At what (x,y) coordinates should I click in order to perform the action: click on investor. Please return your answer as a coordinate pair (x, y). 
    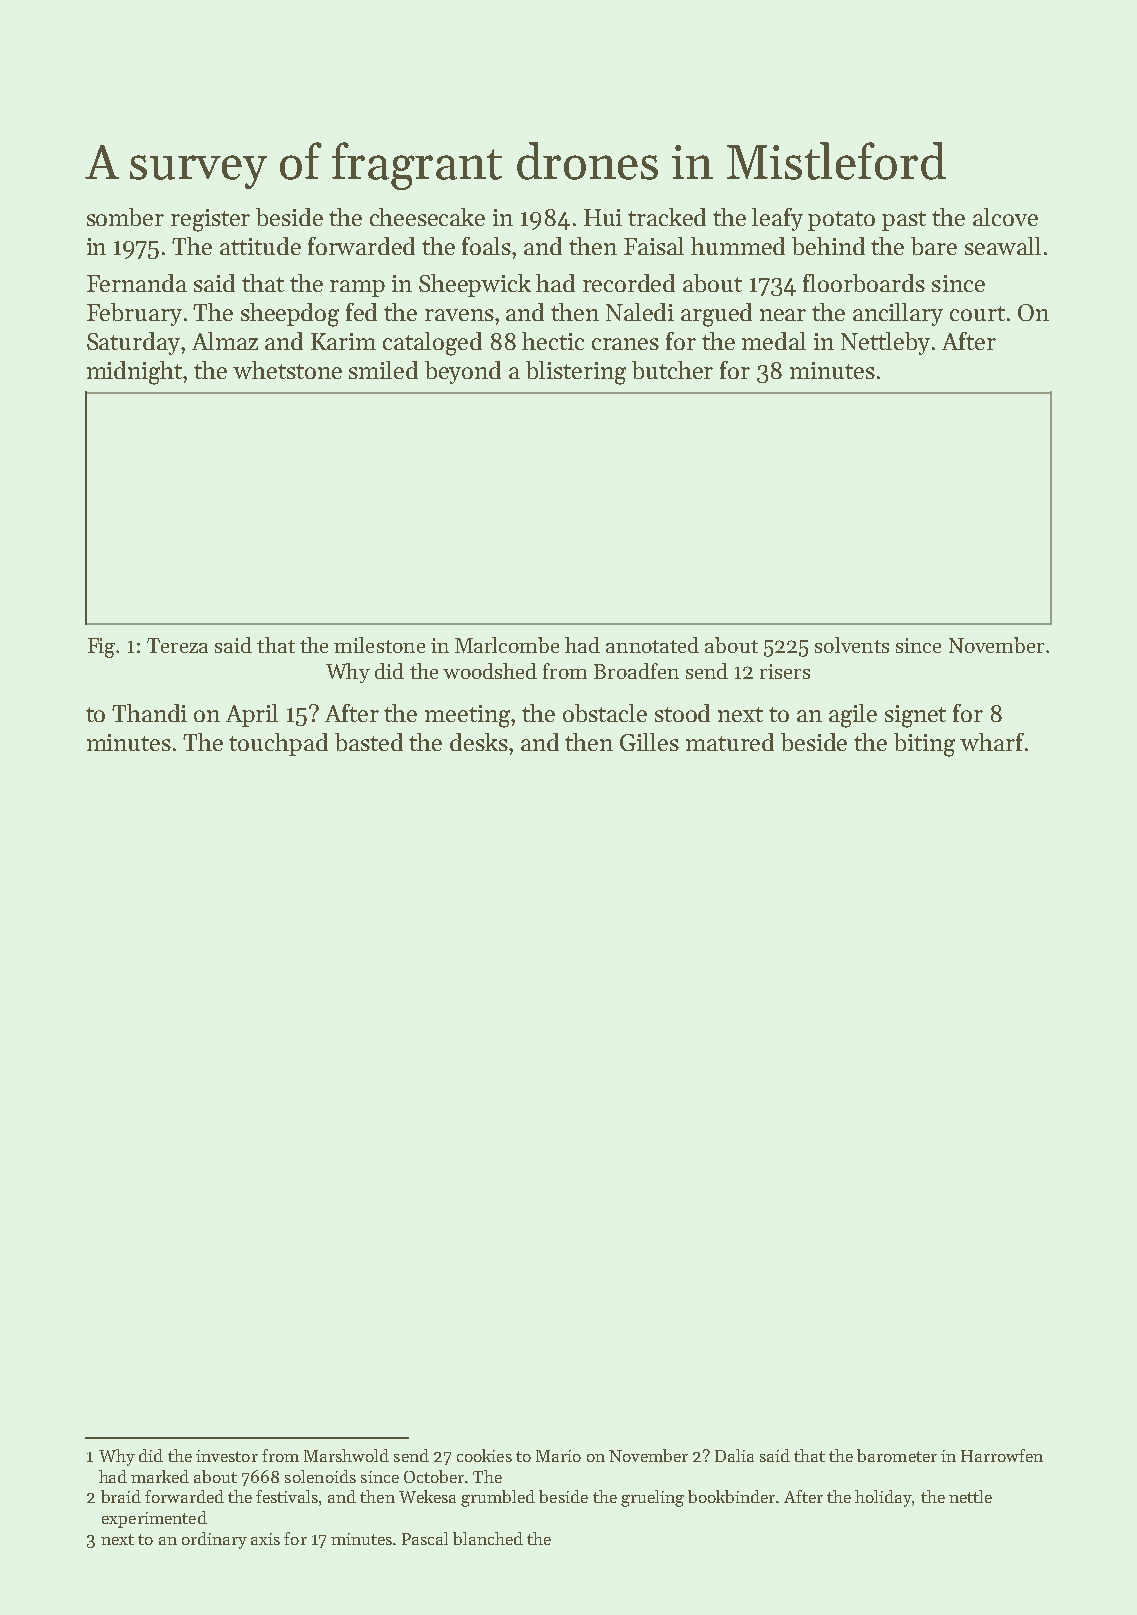
    Looking at the image, I should click on (227, 1456).
